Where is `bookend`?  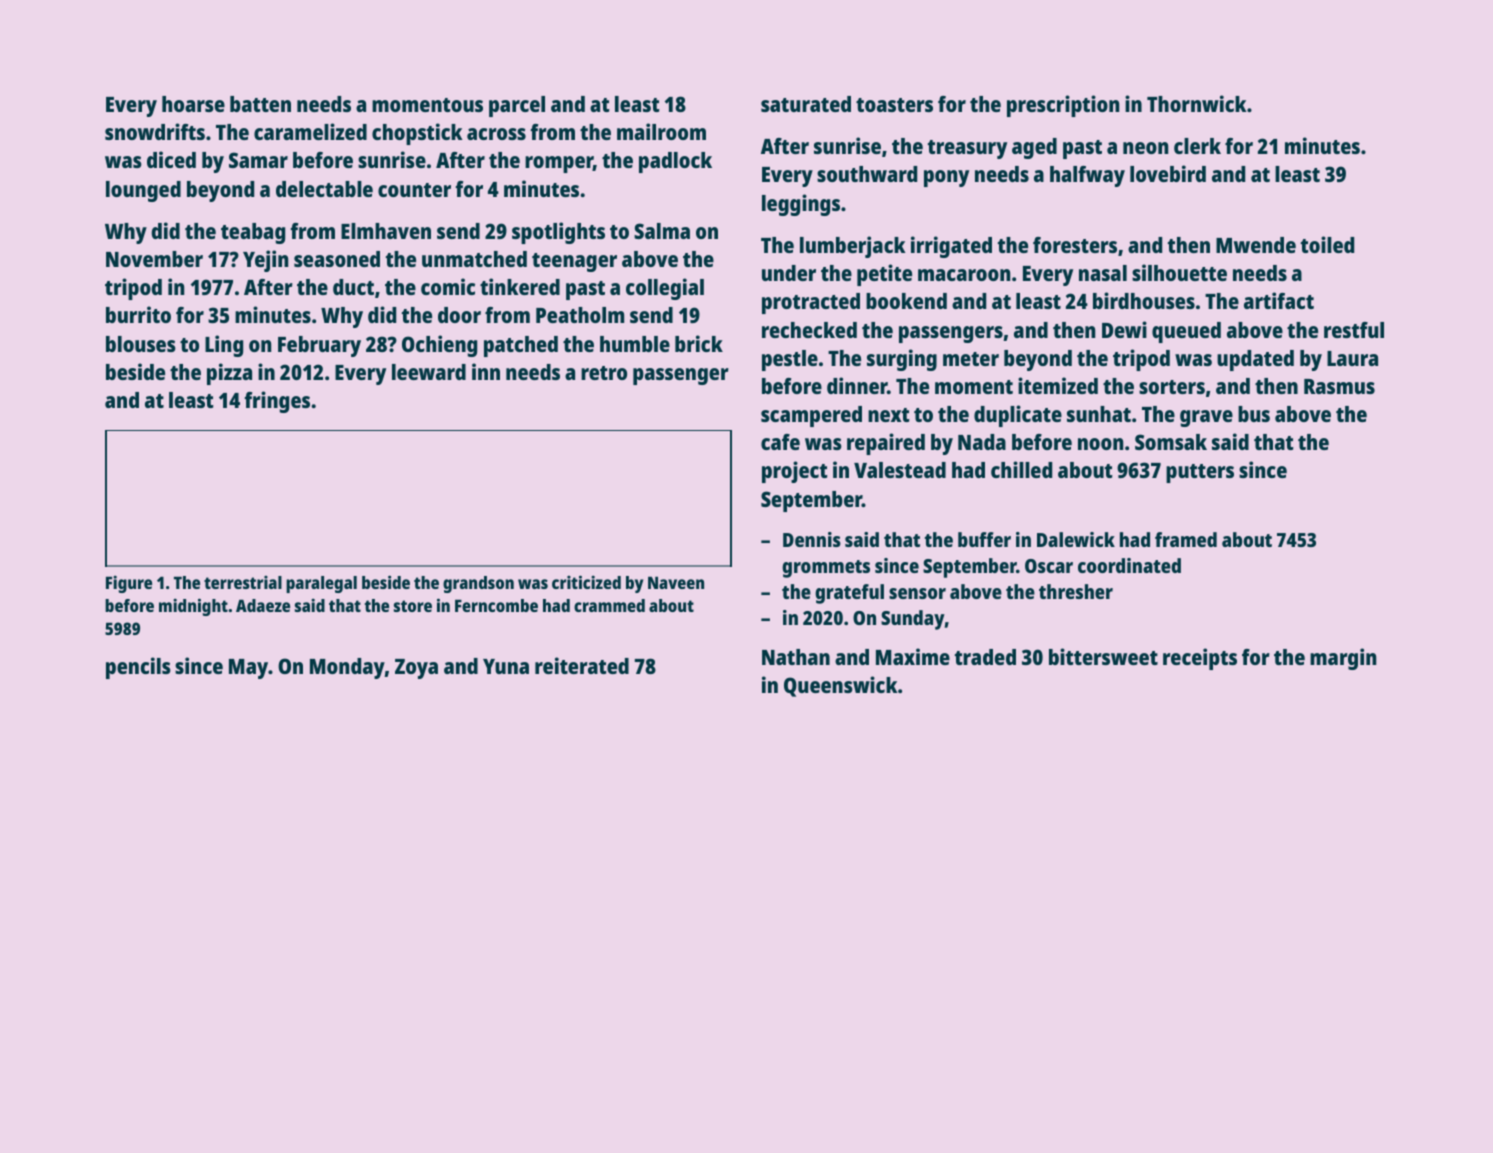
bookend is located at coordinates (906, 301).
